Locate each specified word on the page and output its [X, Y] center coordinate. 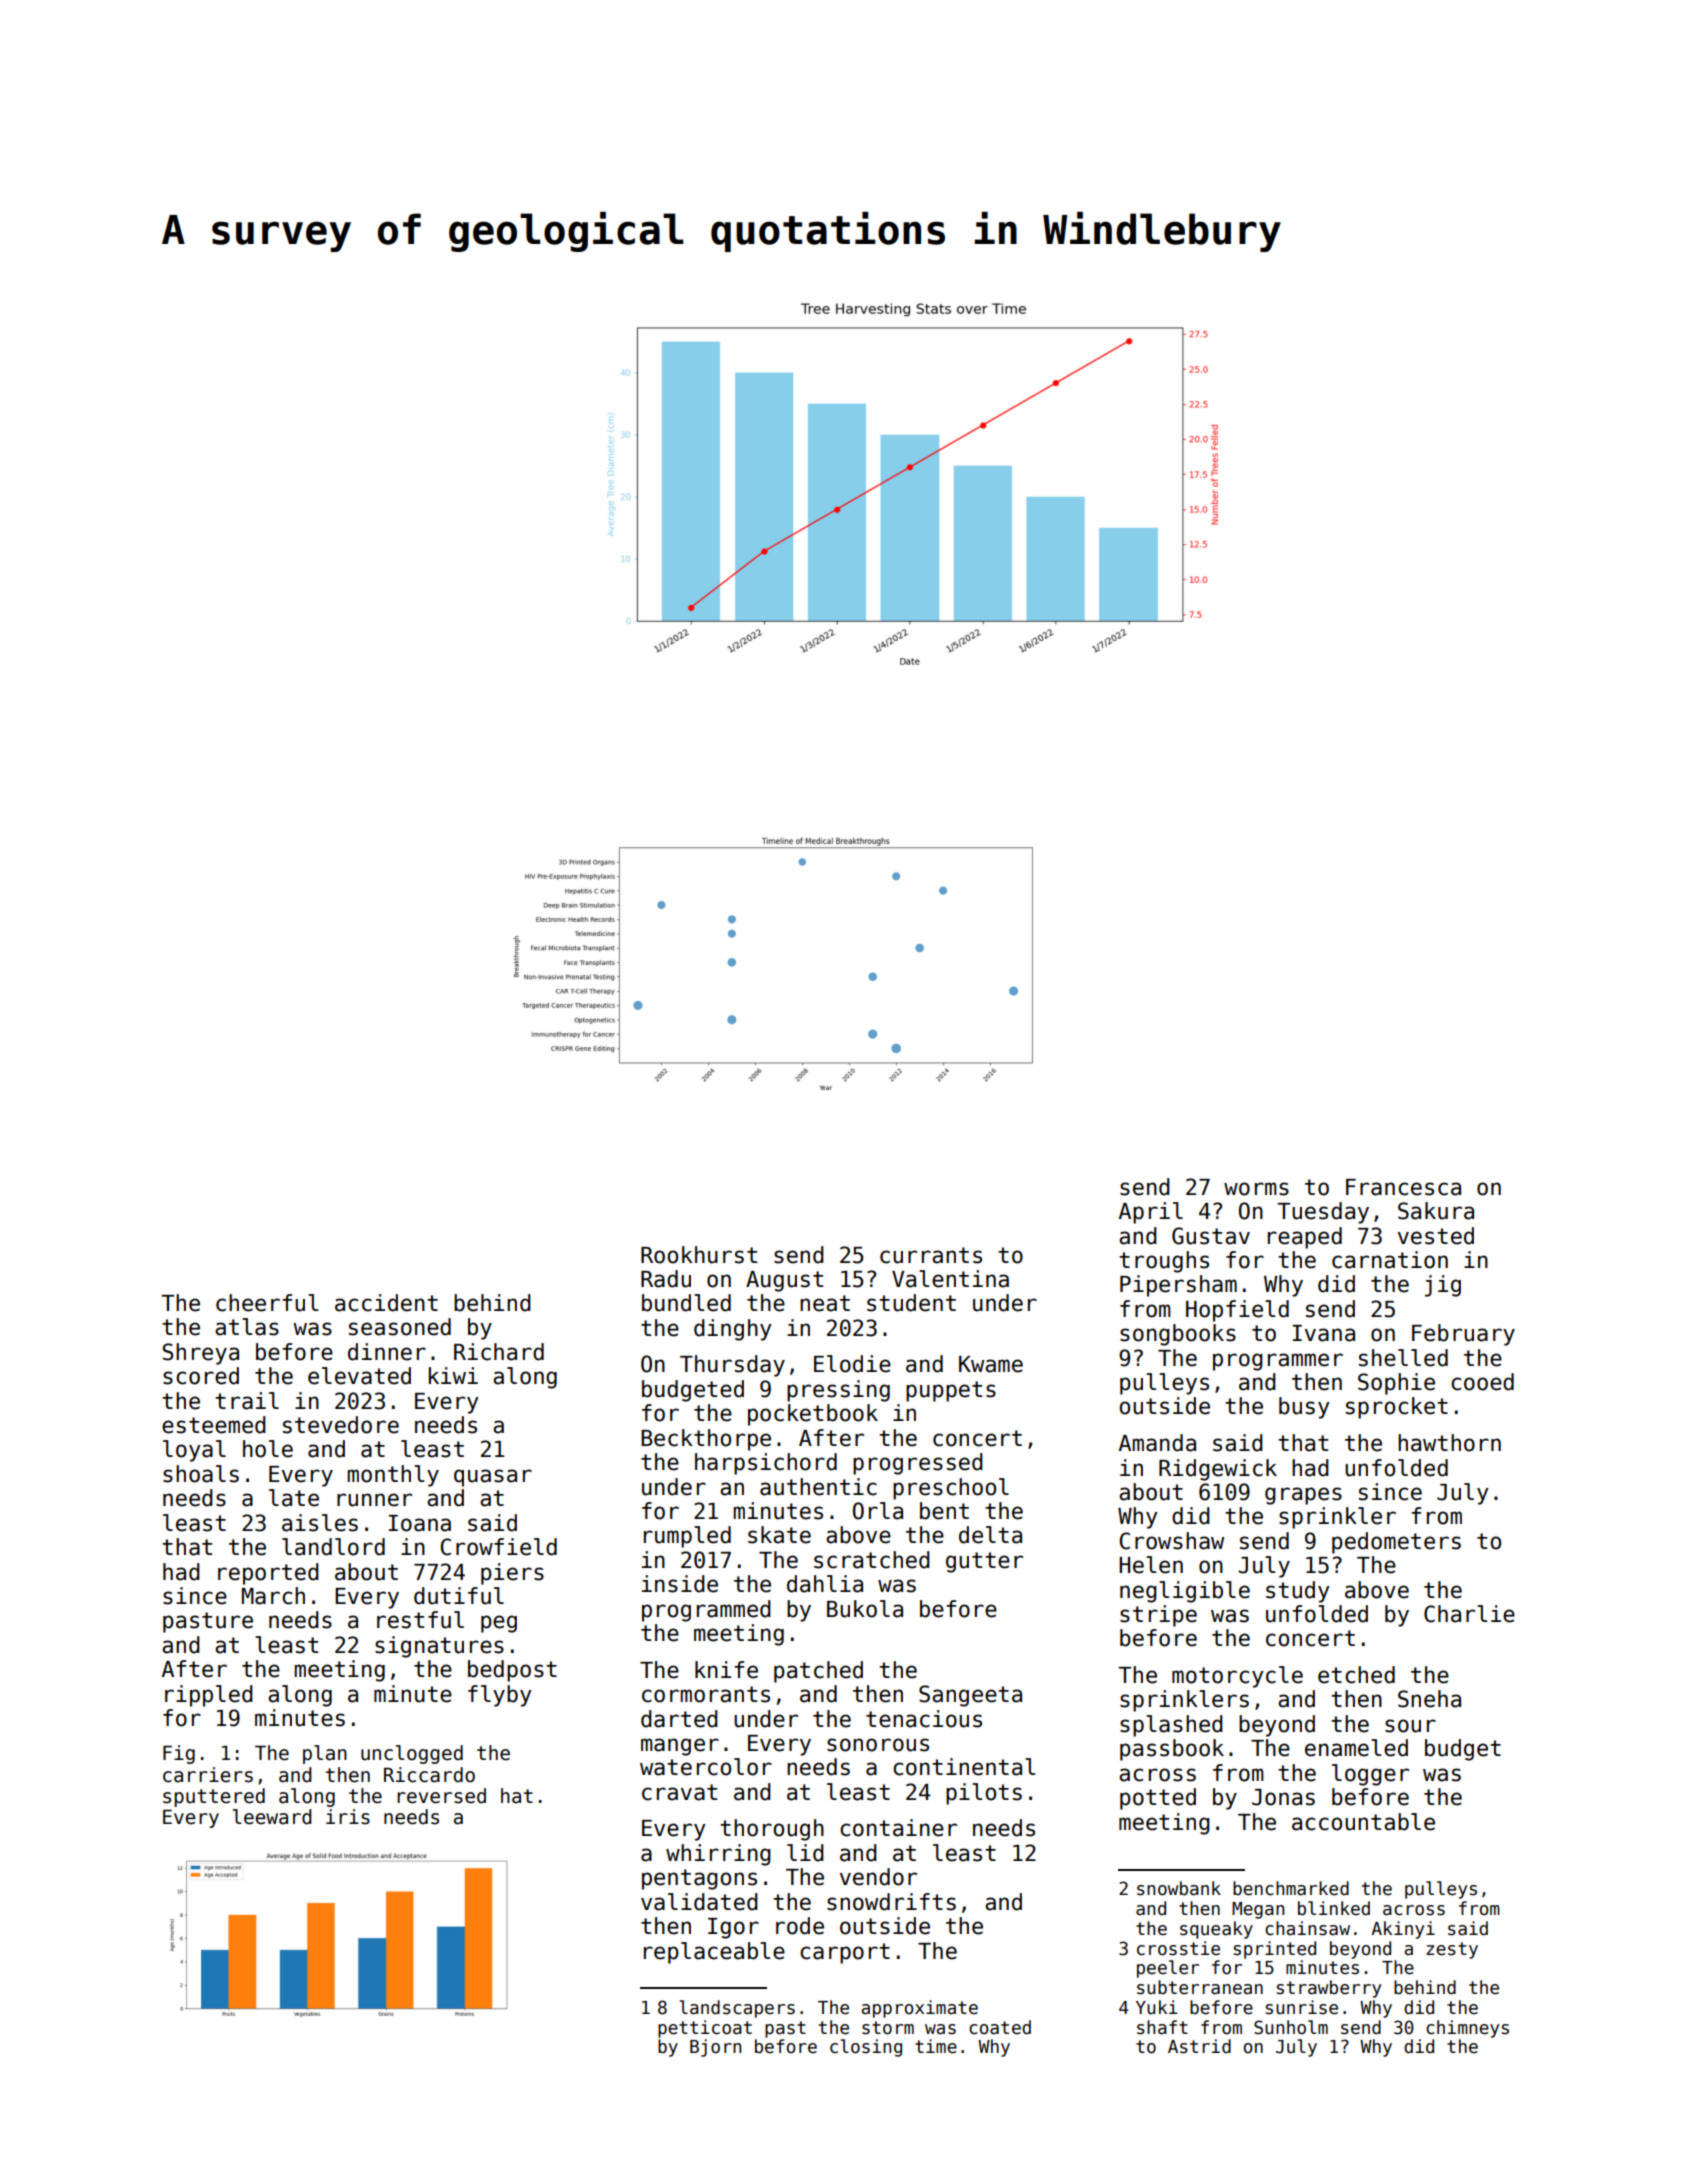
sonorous [878, 1745]
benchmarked [1291, 1888]
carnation [1390, 1260]
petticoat [705, 2029]
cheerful [267, 1303]
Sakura [1436, 1211]
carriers [208, 1775]
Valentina [950, 1279]
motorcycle [1237, 1677]
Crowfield [499, 1547]
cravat [679, 1792]
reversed [441, 1796]
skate [779, 1535]
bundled [686, 1303]
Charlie [1469, 1614]
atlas [247, 1327]
